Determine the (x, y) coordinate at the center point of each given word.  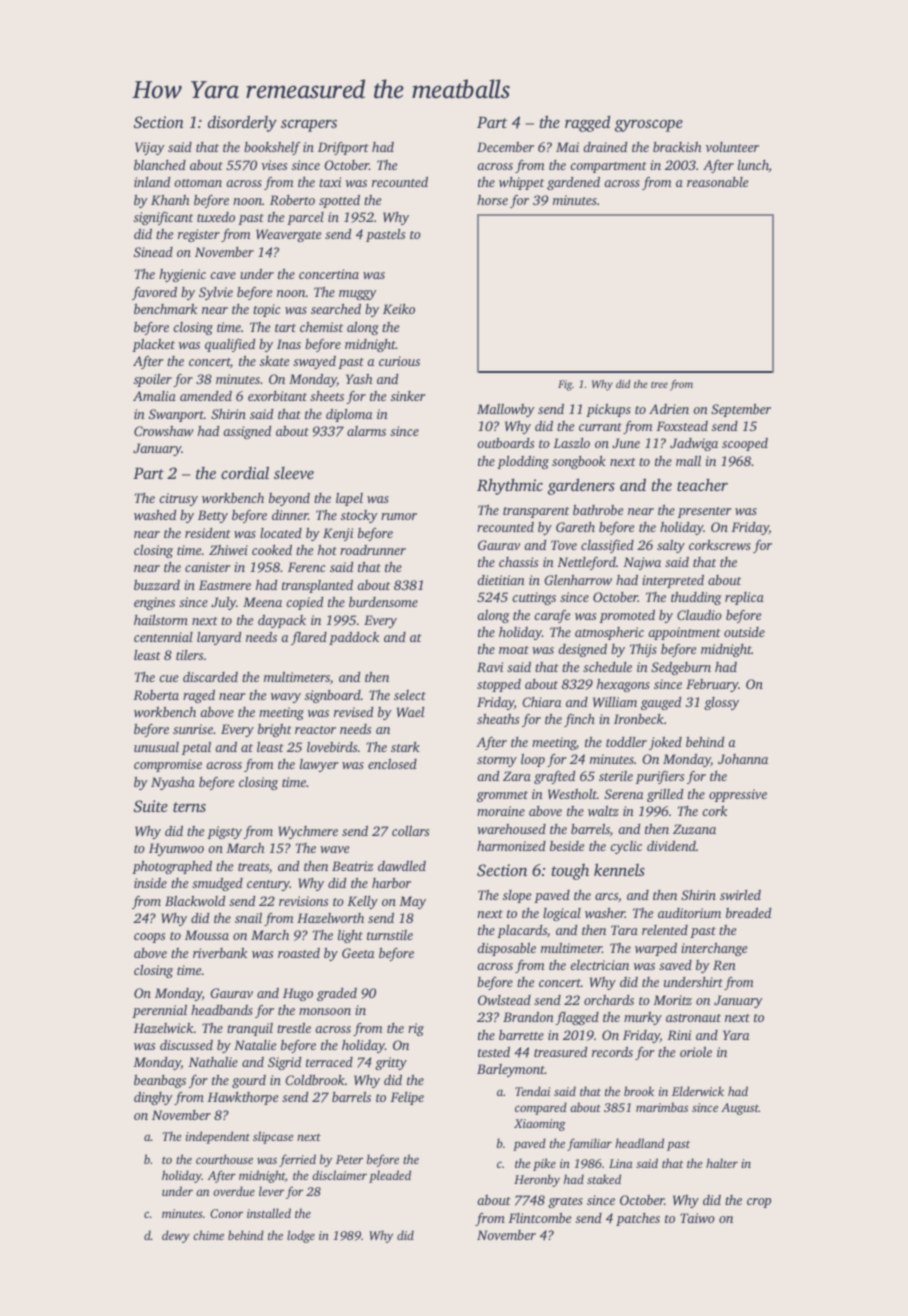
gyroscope (649, 126)
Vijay (150, 148)
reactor (315, 730)
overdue (234, 1191)
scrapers (309, 125)
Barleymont (511, 1070)
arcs (606, 896)
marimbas (662, 1107)
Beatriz (352, 866)
